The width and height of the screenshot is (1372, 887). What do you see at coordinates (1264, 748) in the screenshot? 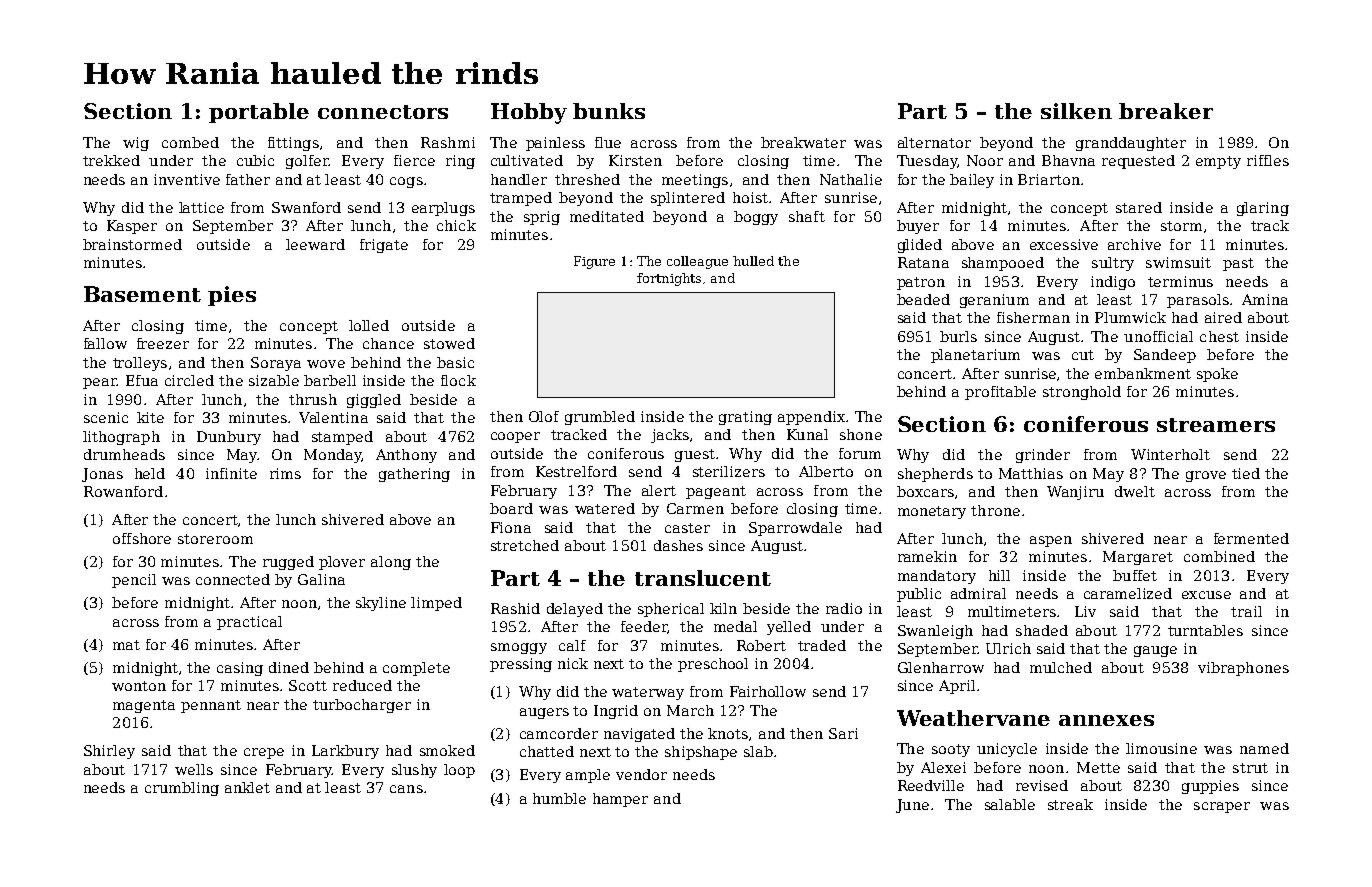
I see `named` at bounding box center [1264, 748].
